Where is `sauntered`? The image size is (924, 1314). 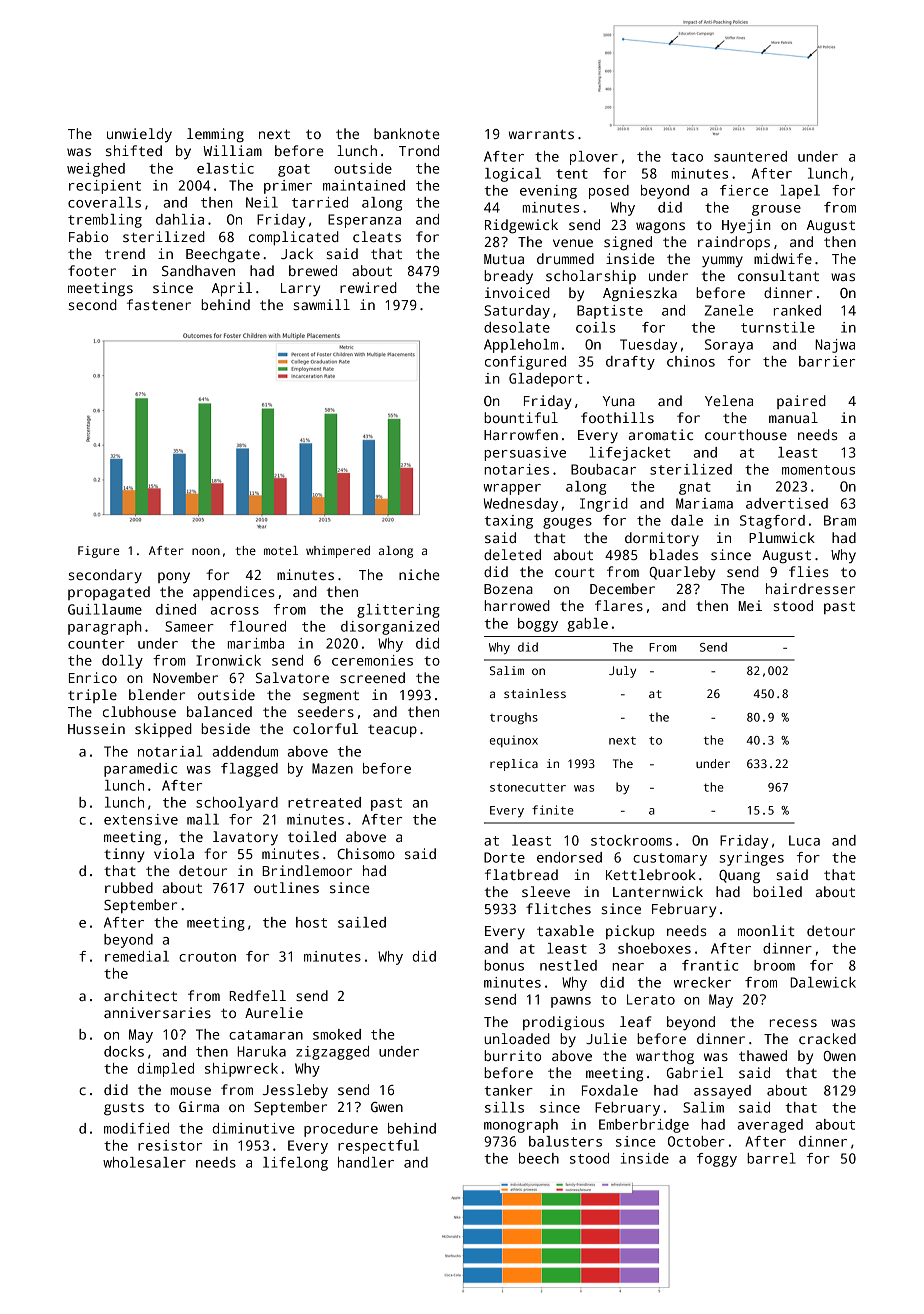 sauntered is located at coordinates (750, 156).
